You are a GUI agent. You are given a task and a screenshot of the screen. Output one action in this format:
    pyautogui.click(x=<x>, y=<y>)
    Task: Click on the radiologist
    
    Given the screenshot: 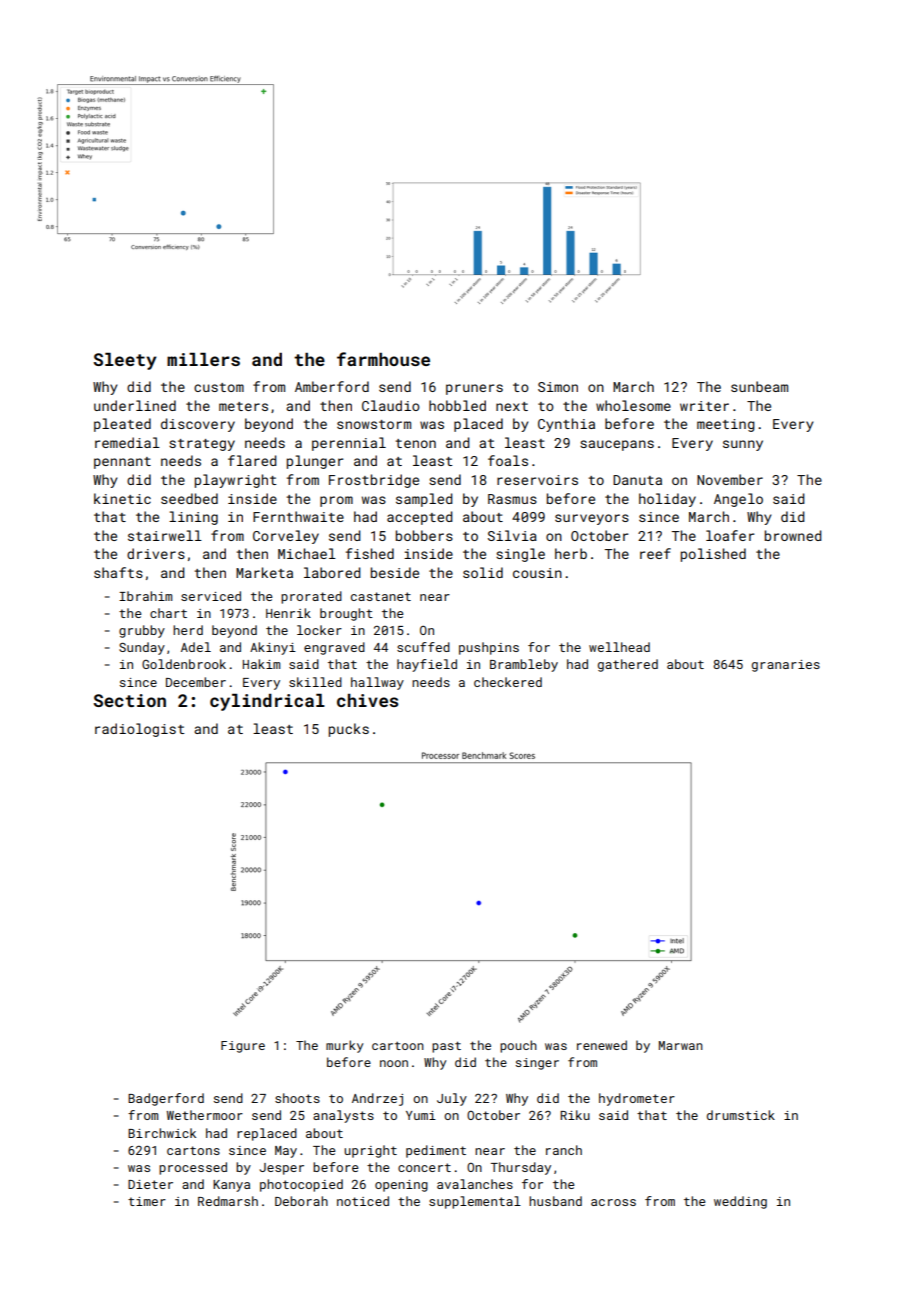 What is the action you would take?
    pyautogui.click(x=139, y=730)
